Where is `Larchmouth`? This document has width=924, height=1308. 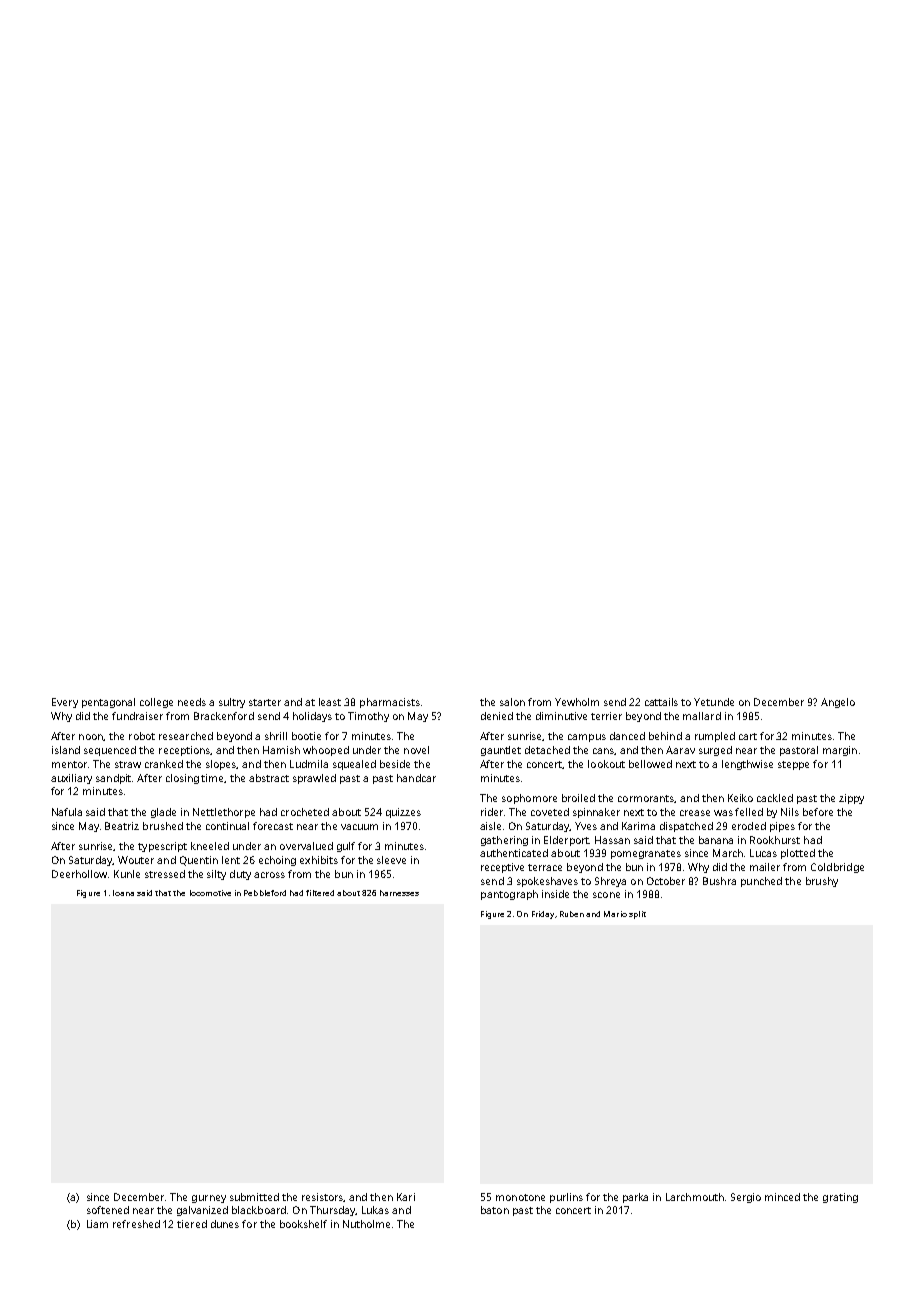
Larchmouth is located at coordinates (695, 1197).
